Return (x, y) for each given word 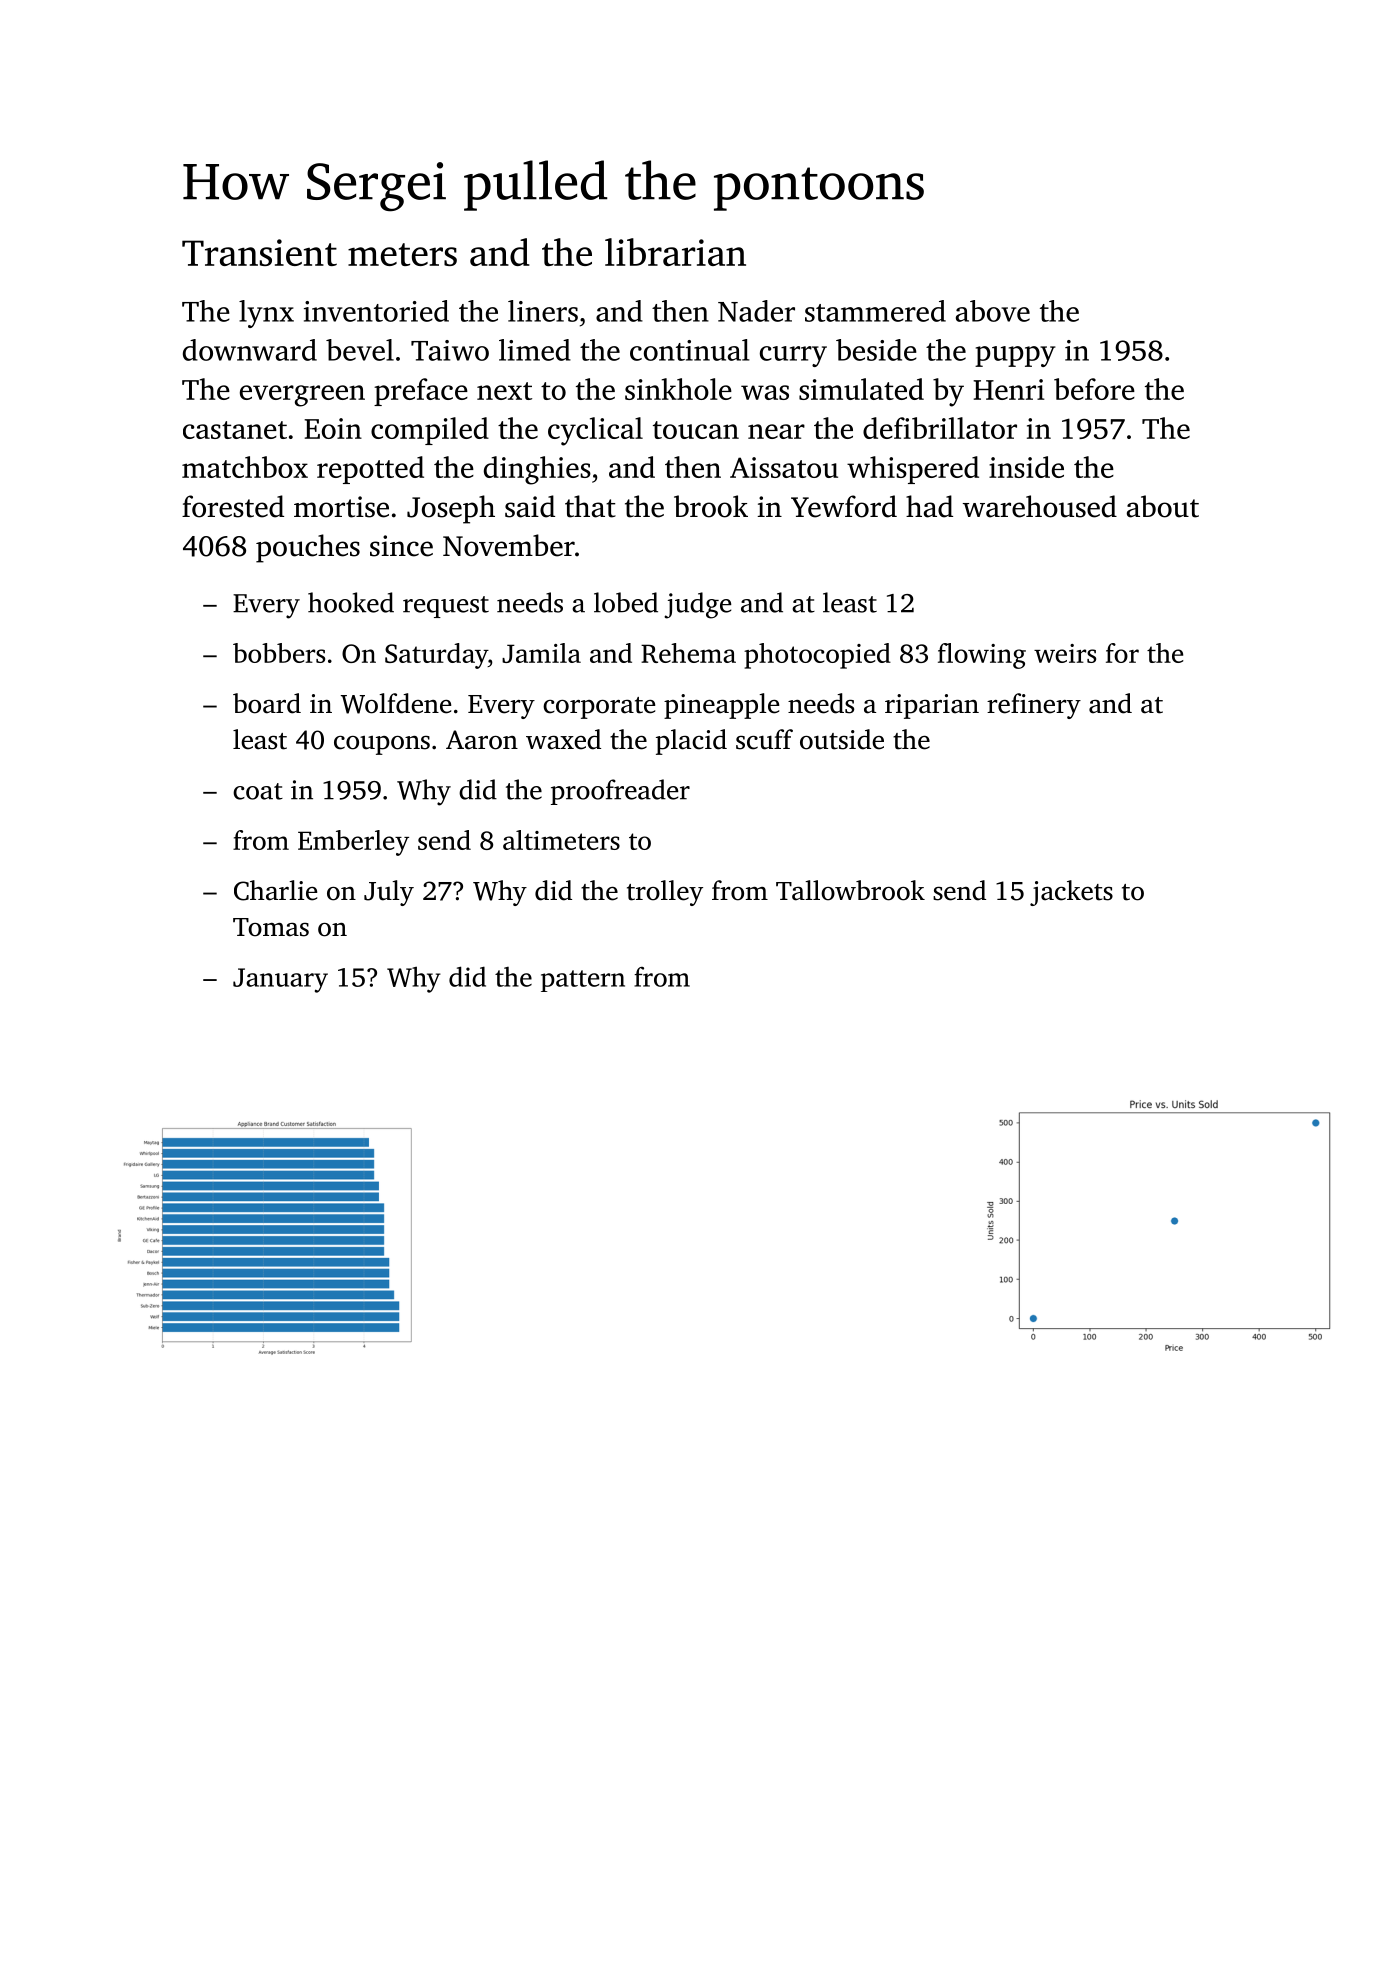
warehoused (1040, 506)
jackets (1071, 893)
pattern (583, 981)
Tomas (271, 927)
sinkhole (678, 389)
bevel (360, 350)
